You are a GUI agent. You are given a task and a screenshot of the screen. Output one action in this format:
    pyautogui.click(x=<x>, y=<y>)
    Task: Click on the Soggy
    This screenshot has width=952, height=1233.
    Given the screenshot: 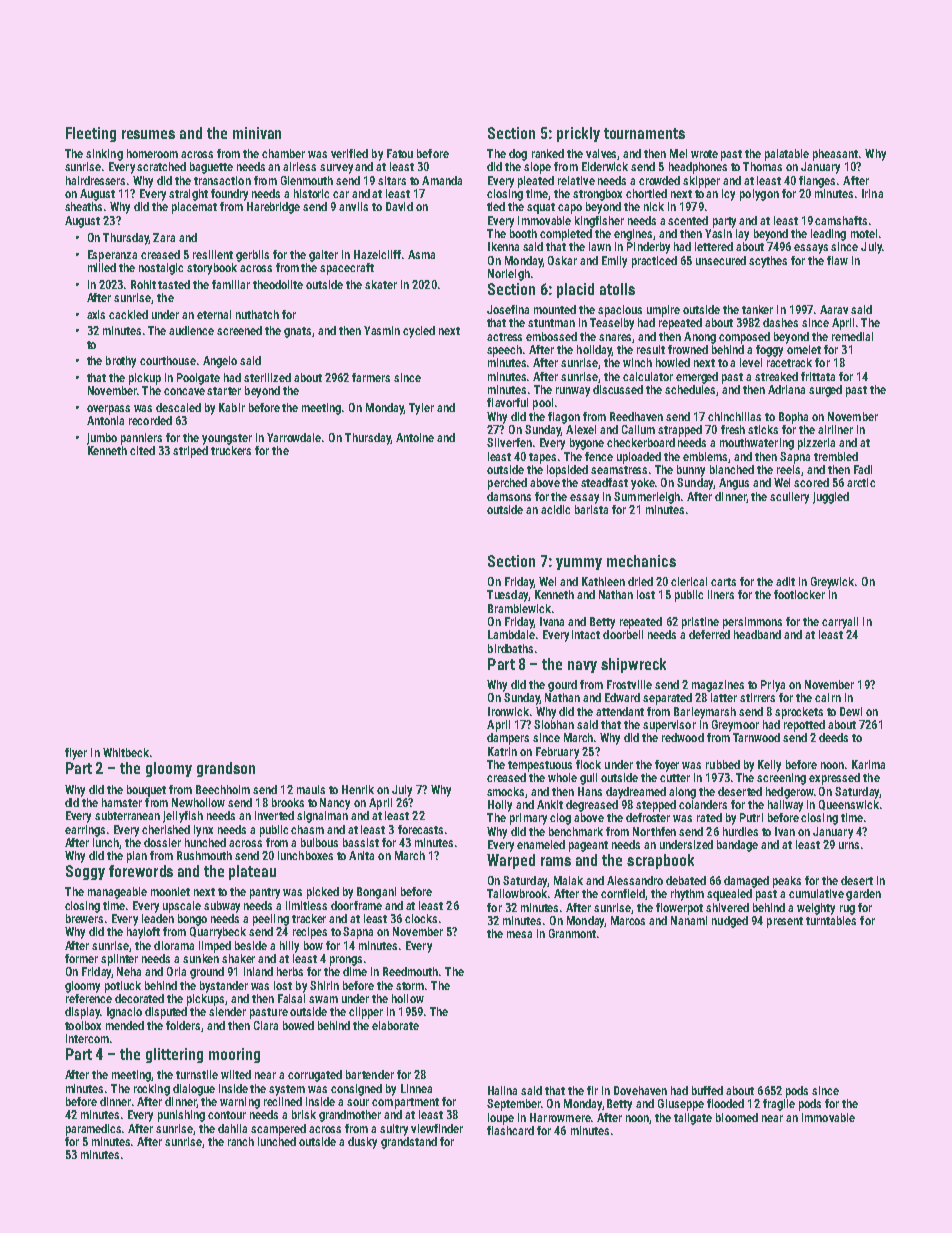 What is the action you would take?
    pyautogui.click(x=85, y=872)
